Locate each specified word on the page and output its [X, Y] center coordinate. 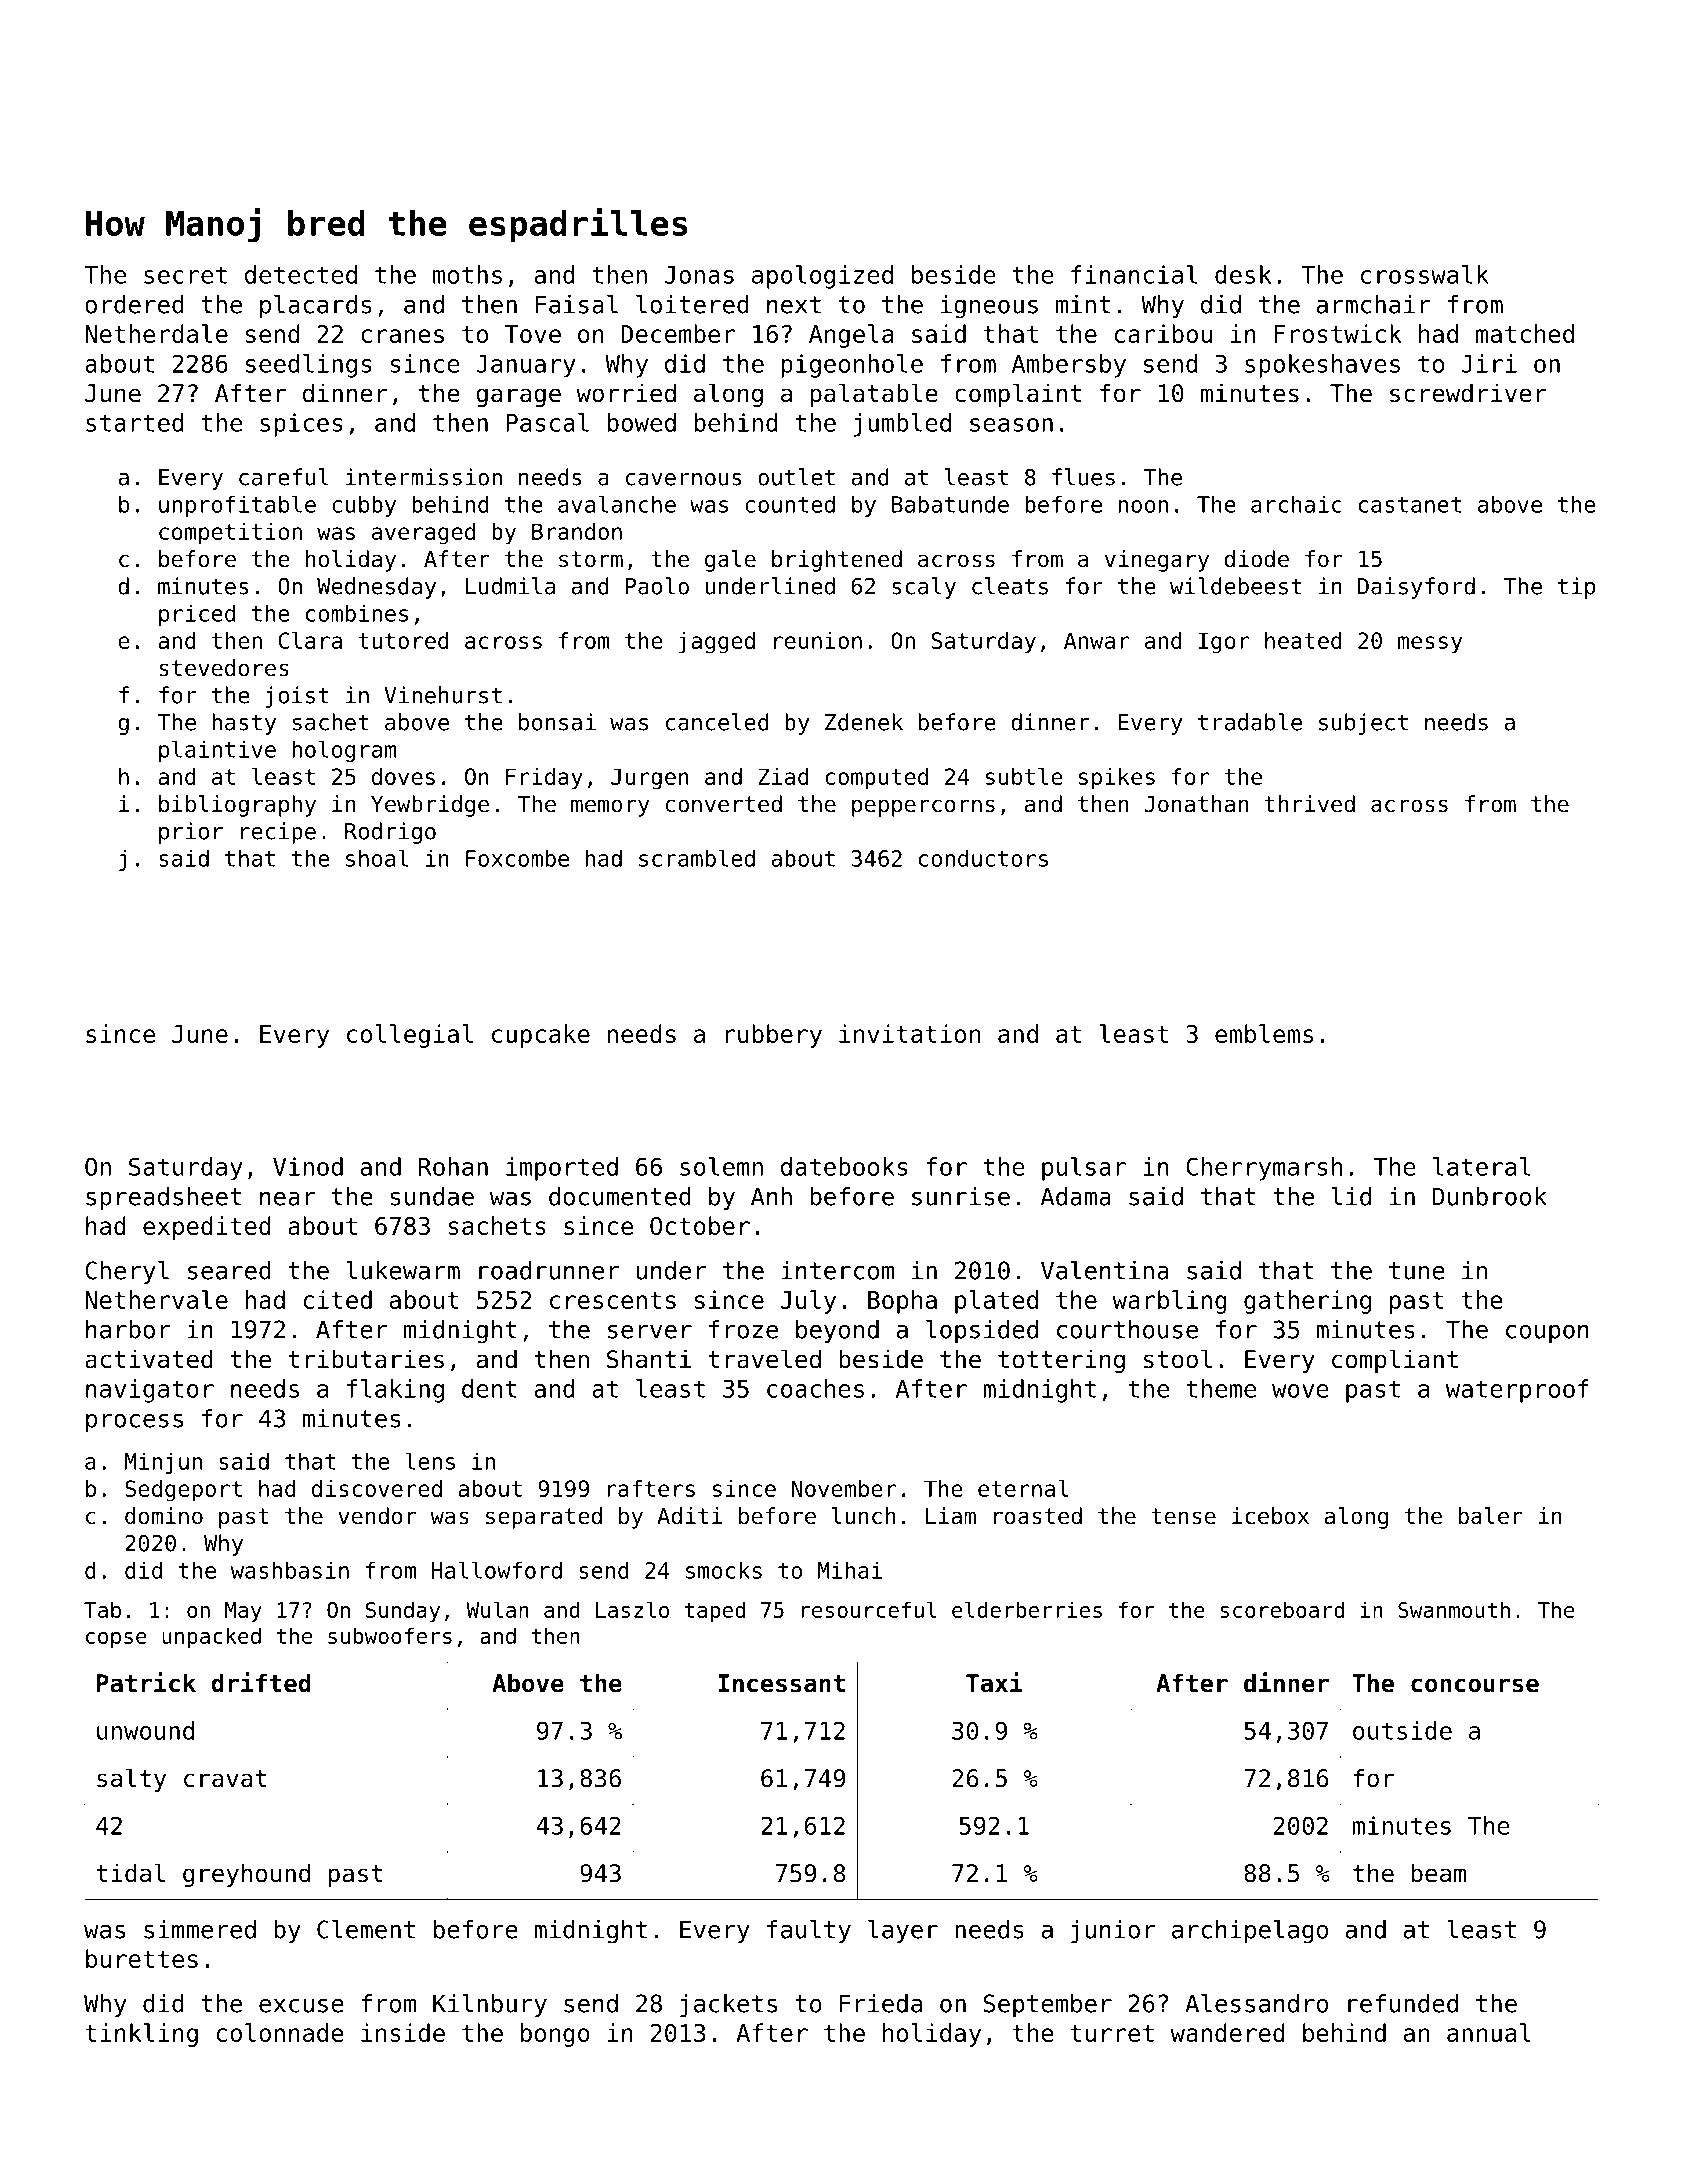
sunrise [961, 1196]
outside [1402, 1730]
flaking [395, 1391]
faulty [809, 1932]
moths [467, 274]
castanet [1410, 505]
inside [403, 2032]
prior [191, 833]
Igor [1224, 643]
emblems [1264, 1033]
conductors [983, 858]
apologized [822, 277]
